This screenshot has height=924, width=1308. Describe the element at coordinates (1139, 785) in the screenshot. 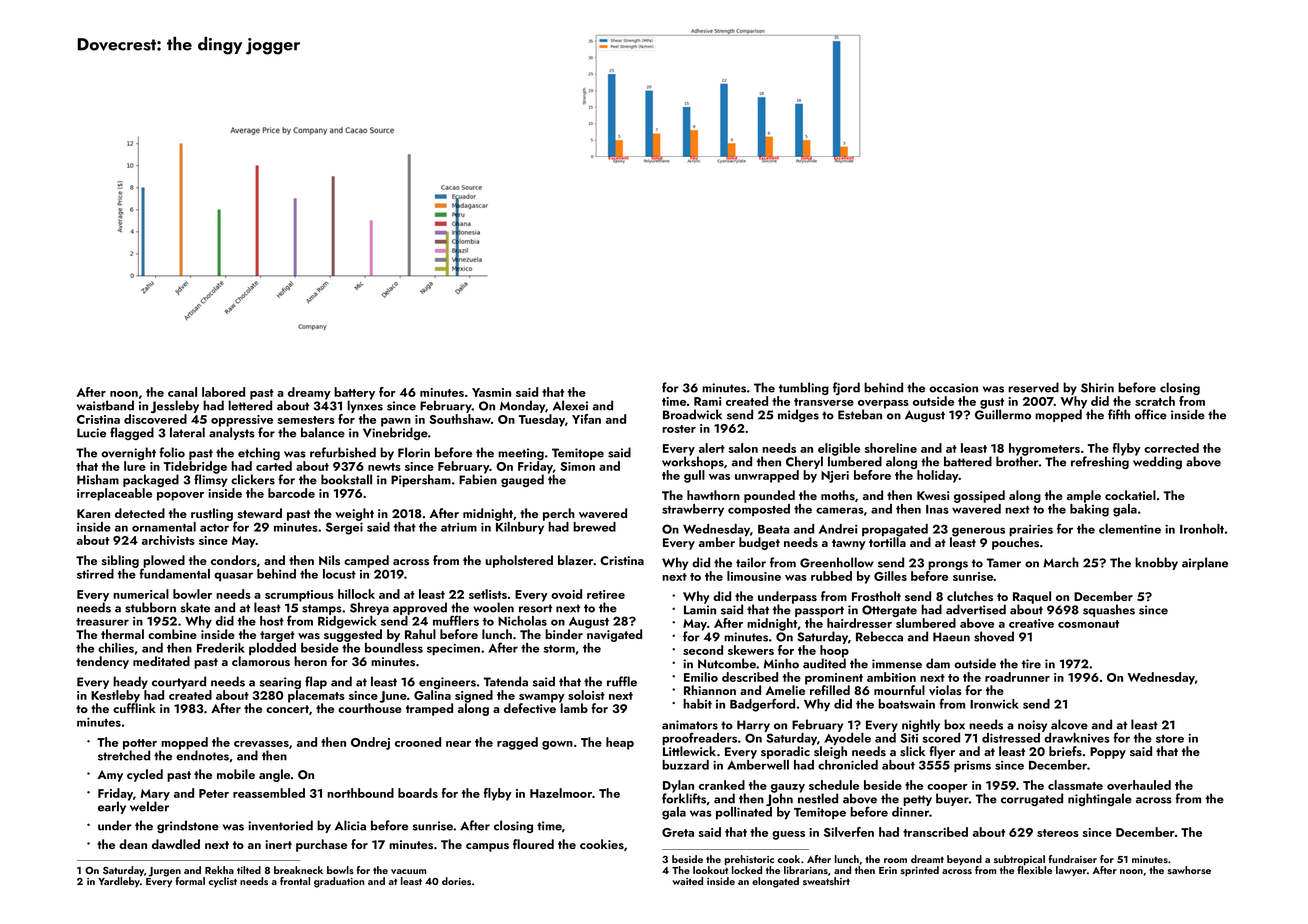

I see `overhauled` at that location.
